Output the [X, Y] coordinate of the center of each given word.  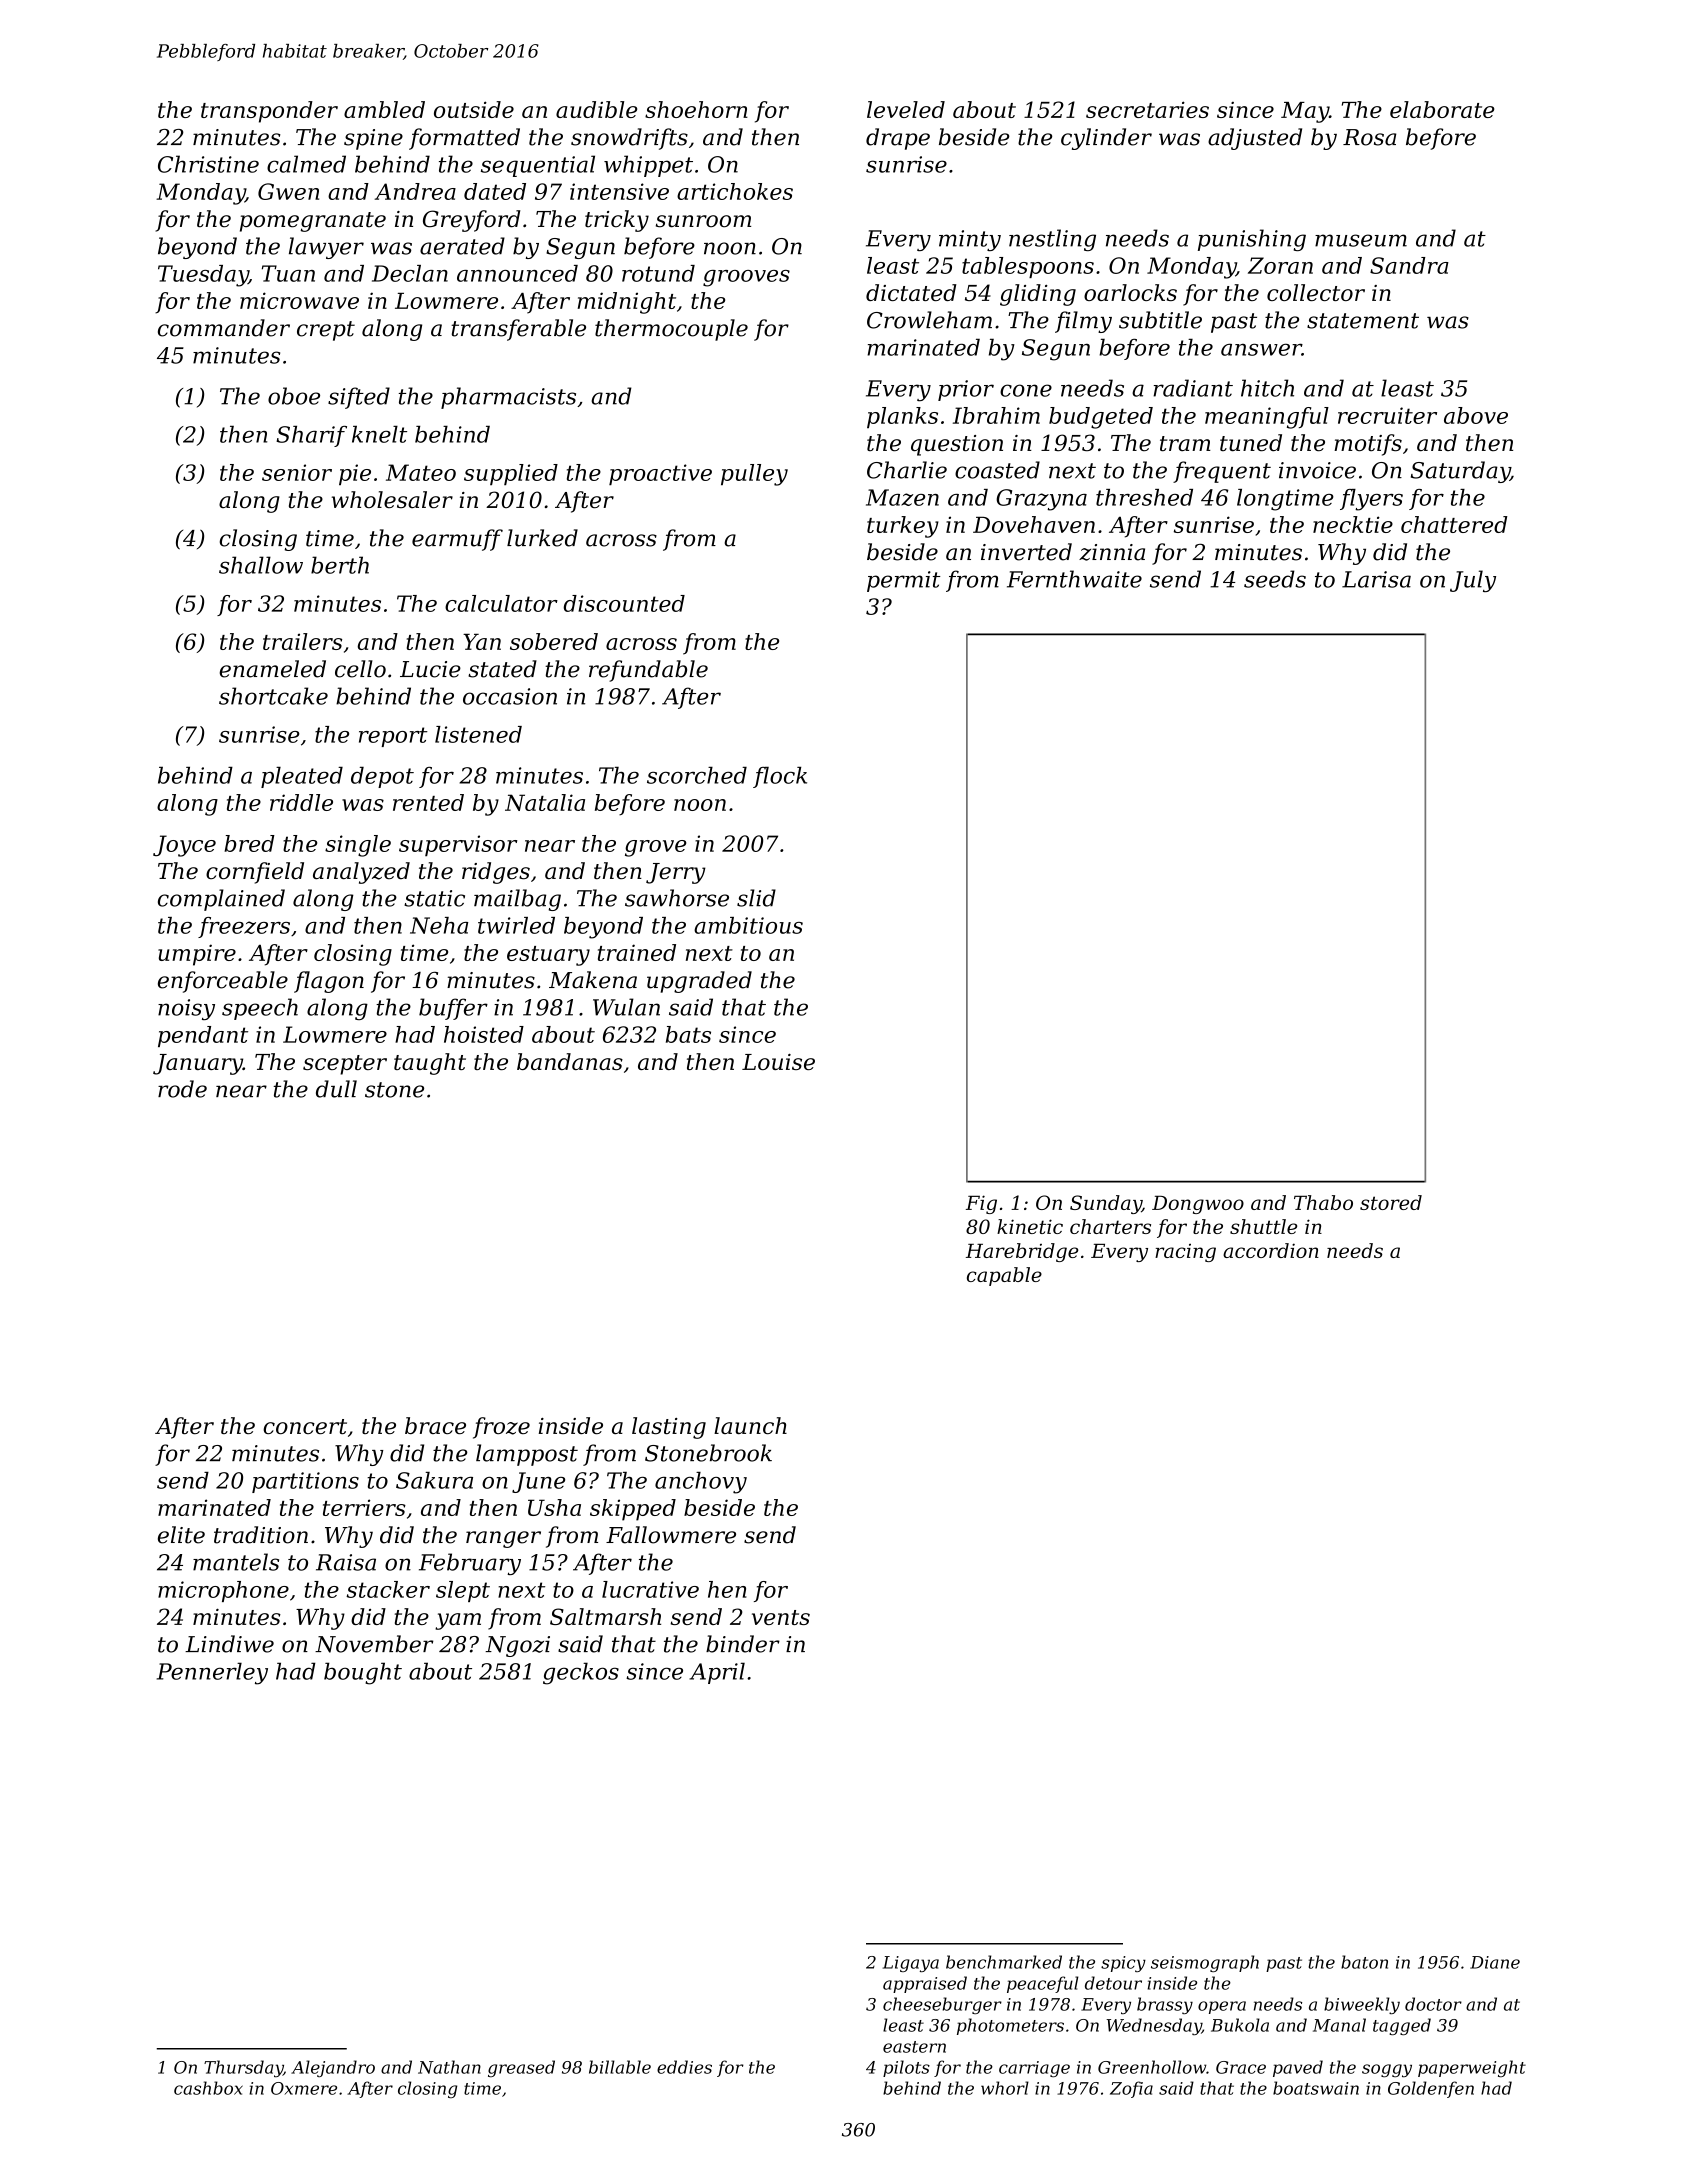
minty [970, 240]
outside [474, 109]
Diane [1495, 1962]
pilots [906, 2068]
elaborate [1442, 109]
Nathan [449, 2067]
